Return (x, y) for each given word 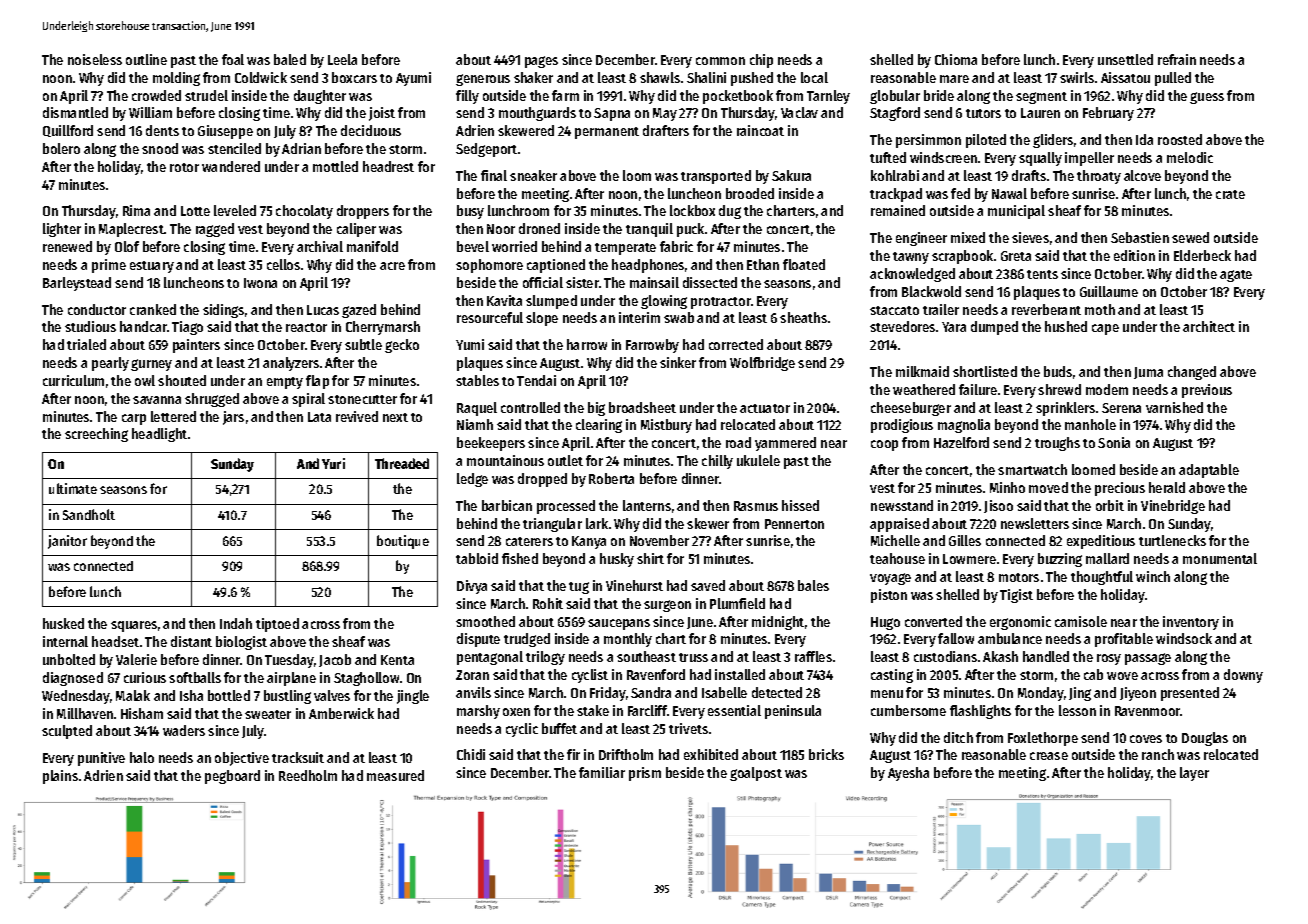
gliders (1053, 141)
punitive (101, 759)
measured (395, 775)
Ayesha (908, 774)
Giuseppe (225, 132)
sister (582, 282)
